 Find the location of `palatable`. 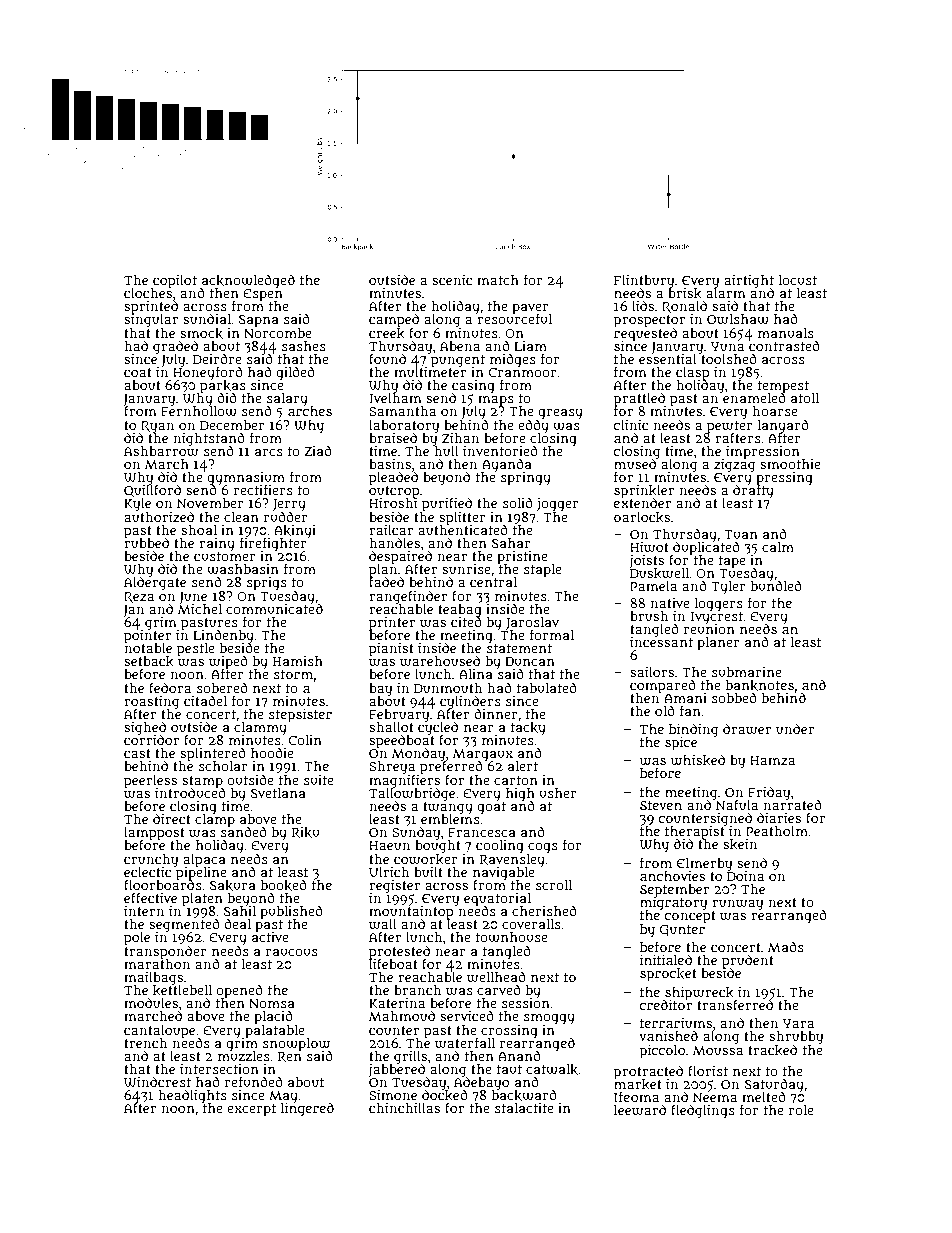

palatable is located at coordinates (275, 1031).
